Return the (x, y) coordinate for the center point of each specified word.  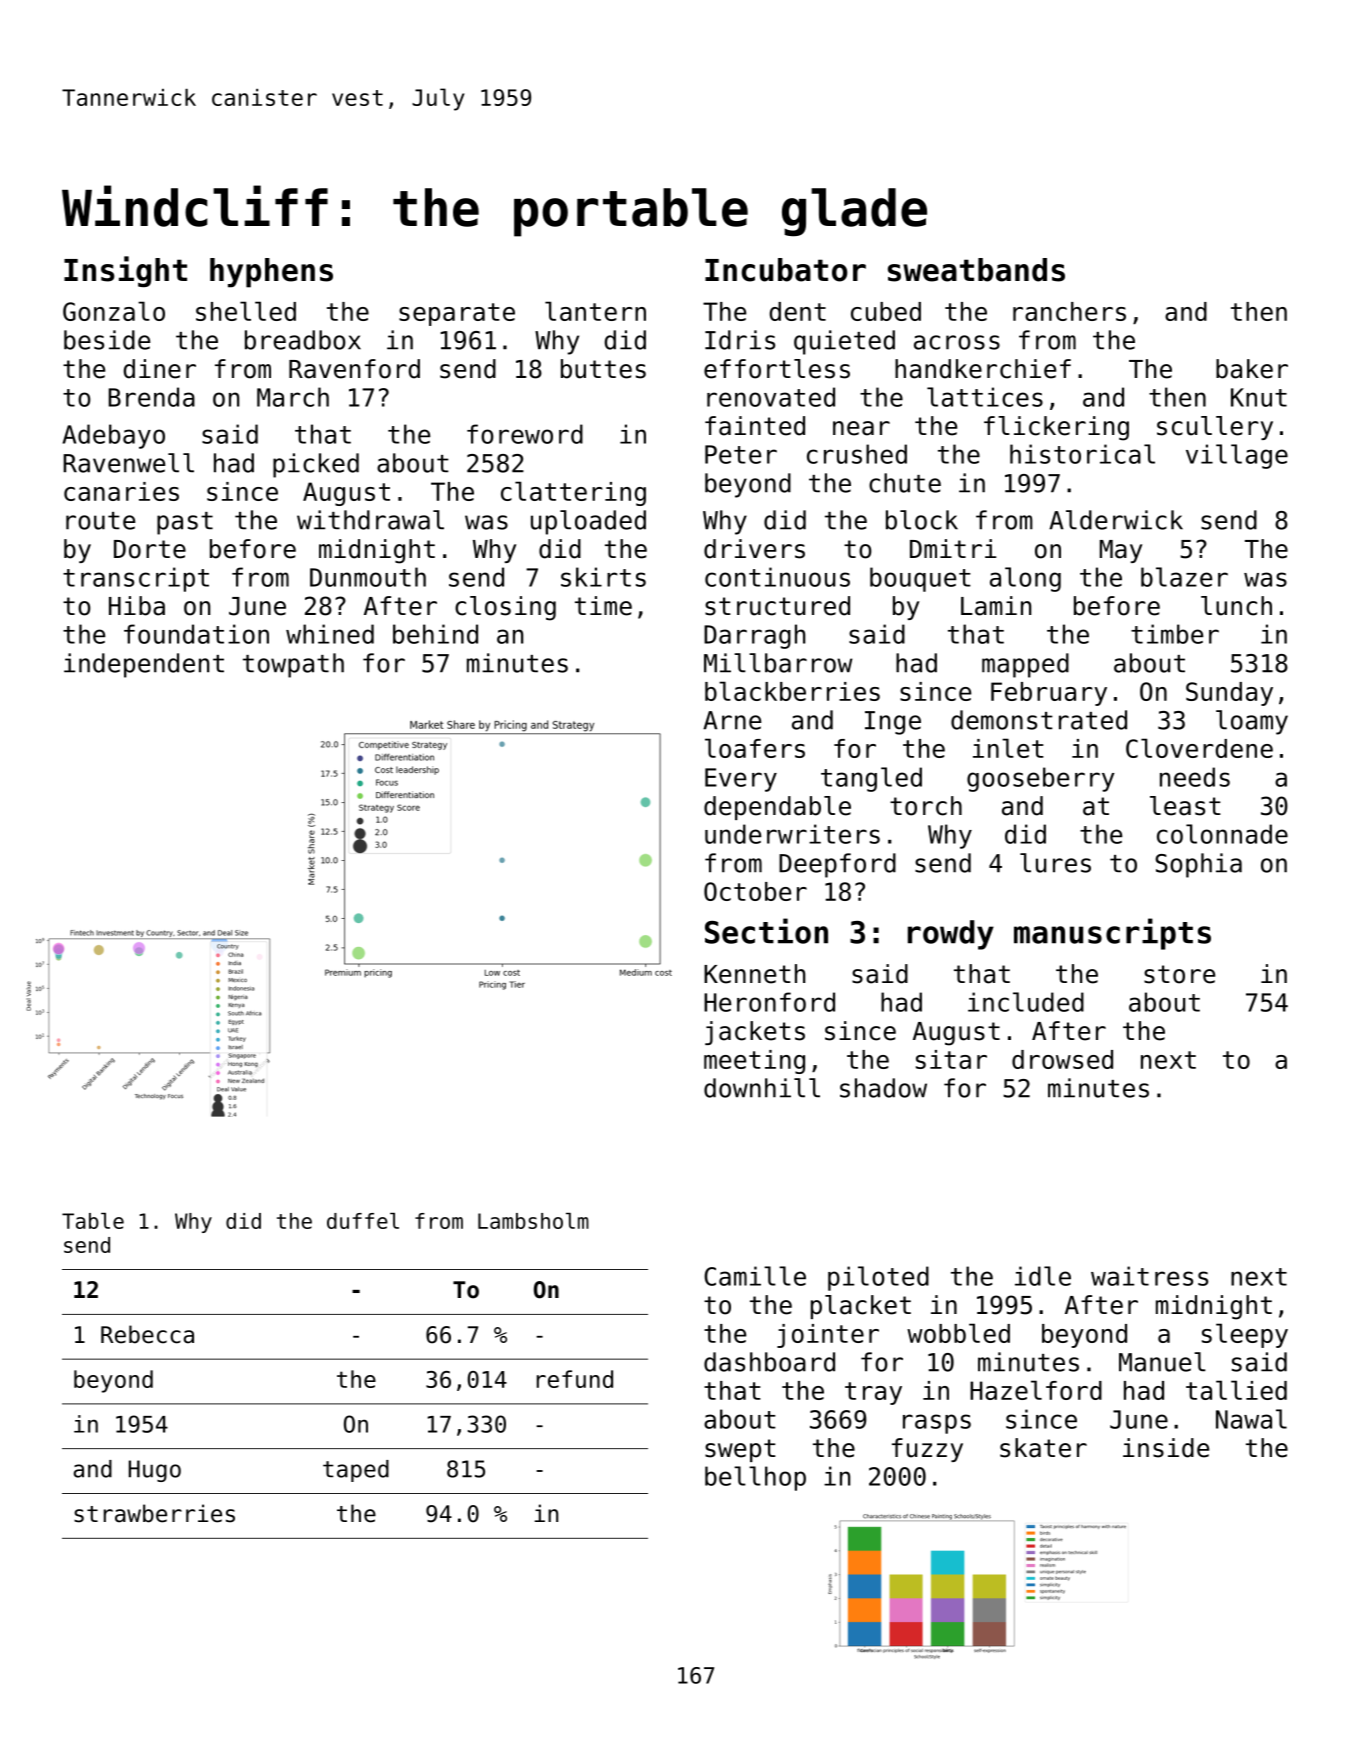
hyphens (271, 273)
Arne (732, 720)
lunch (1236, 606)
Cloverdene (1199, 748)
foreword (525, 434)
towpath (293, 665)
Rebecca (147, 1334)
